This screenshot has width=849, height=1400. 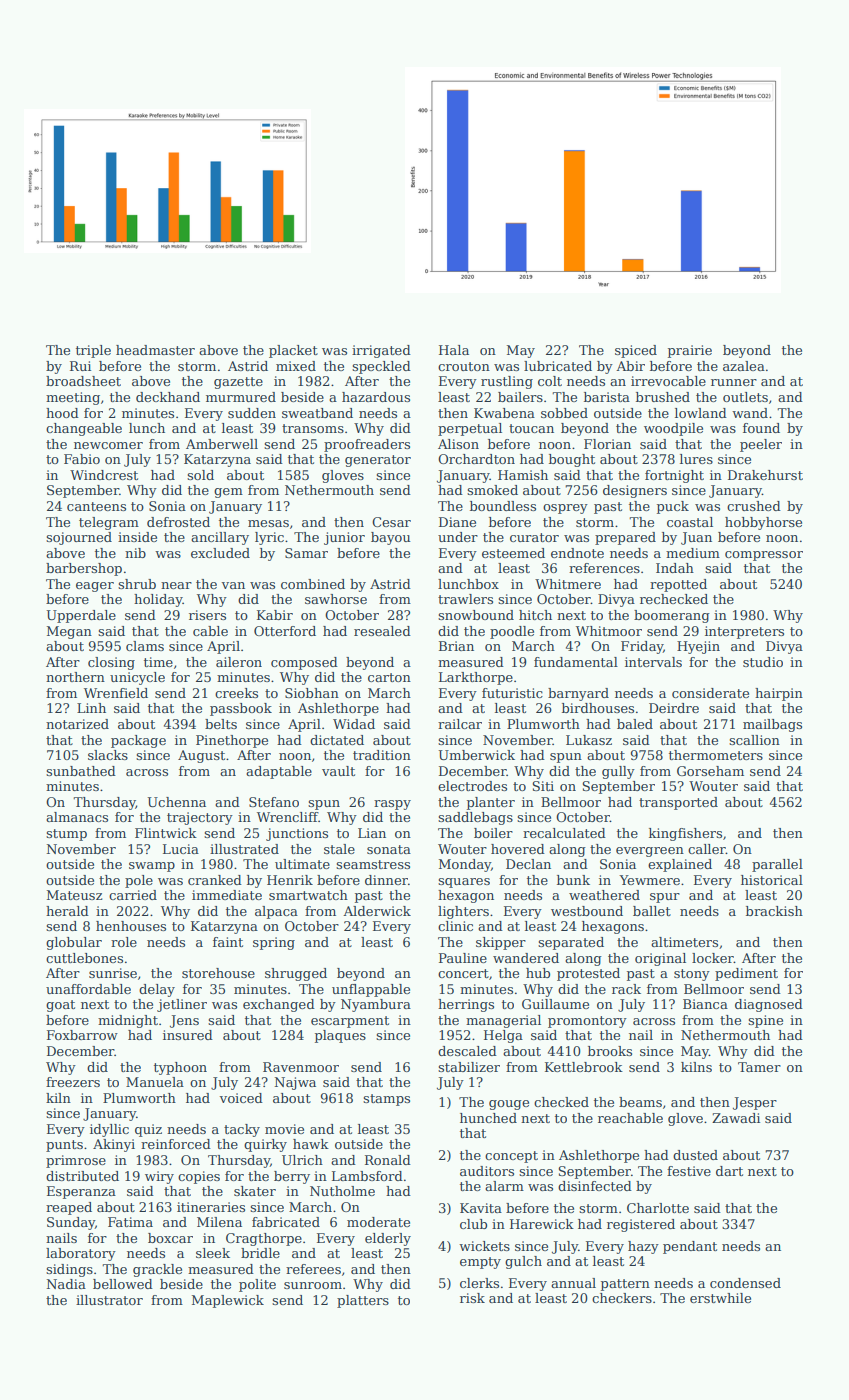 I want to click on crushed, so click(x=754, y=506).
